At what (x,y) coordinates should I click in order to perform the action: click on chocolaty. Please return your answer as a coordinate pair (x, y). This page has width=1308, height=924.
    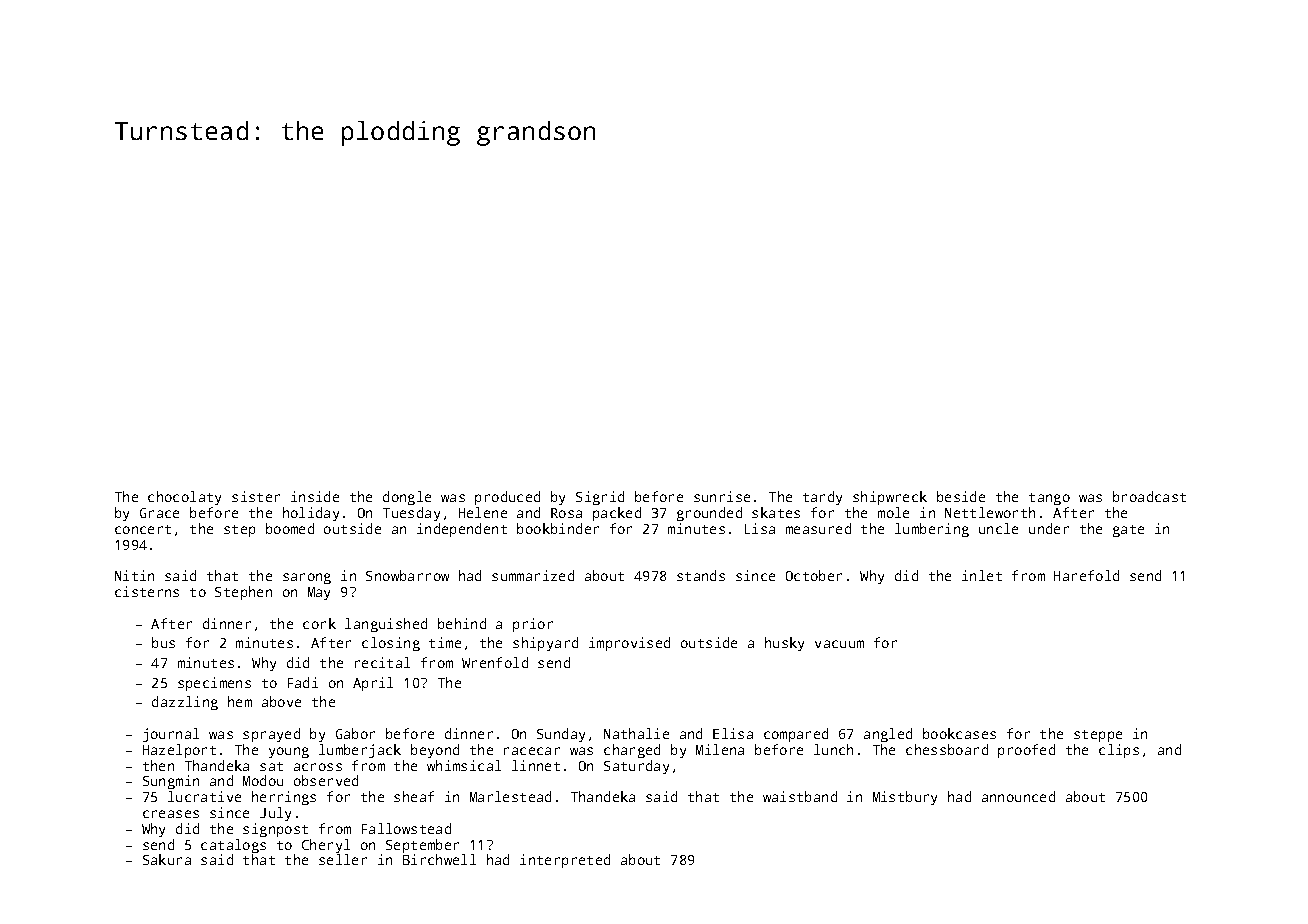
    Looking at the image, I should click on (184, 498).
